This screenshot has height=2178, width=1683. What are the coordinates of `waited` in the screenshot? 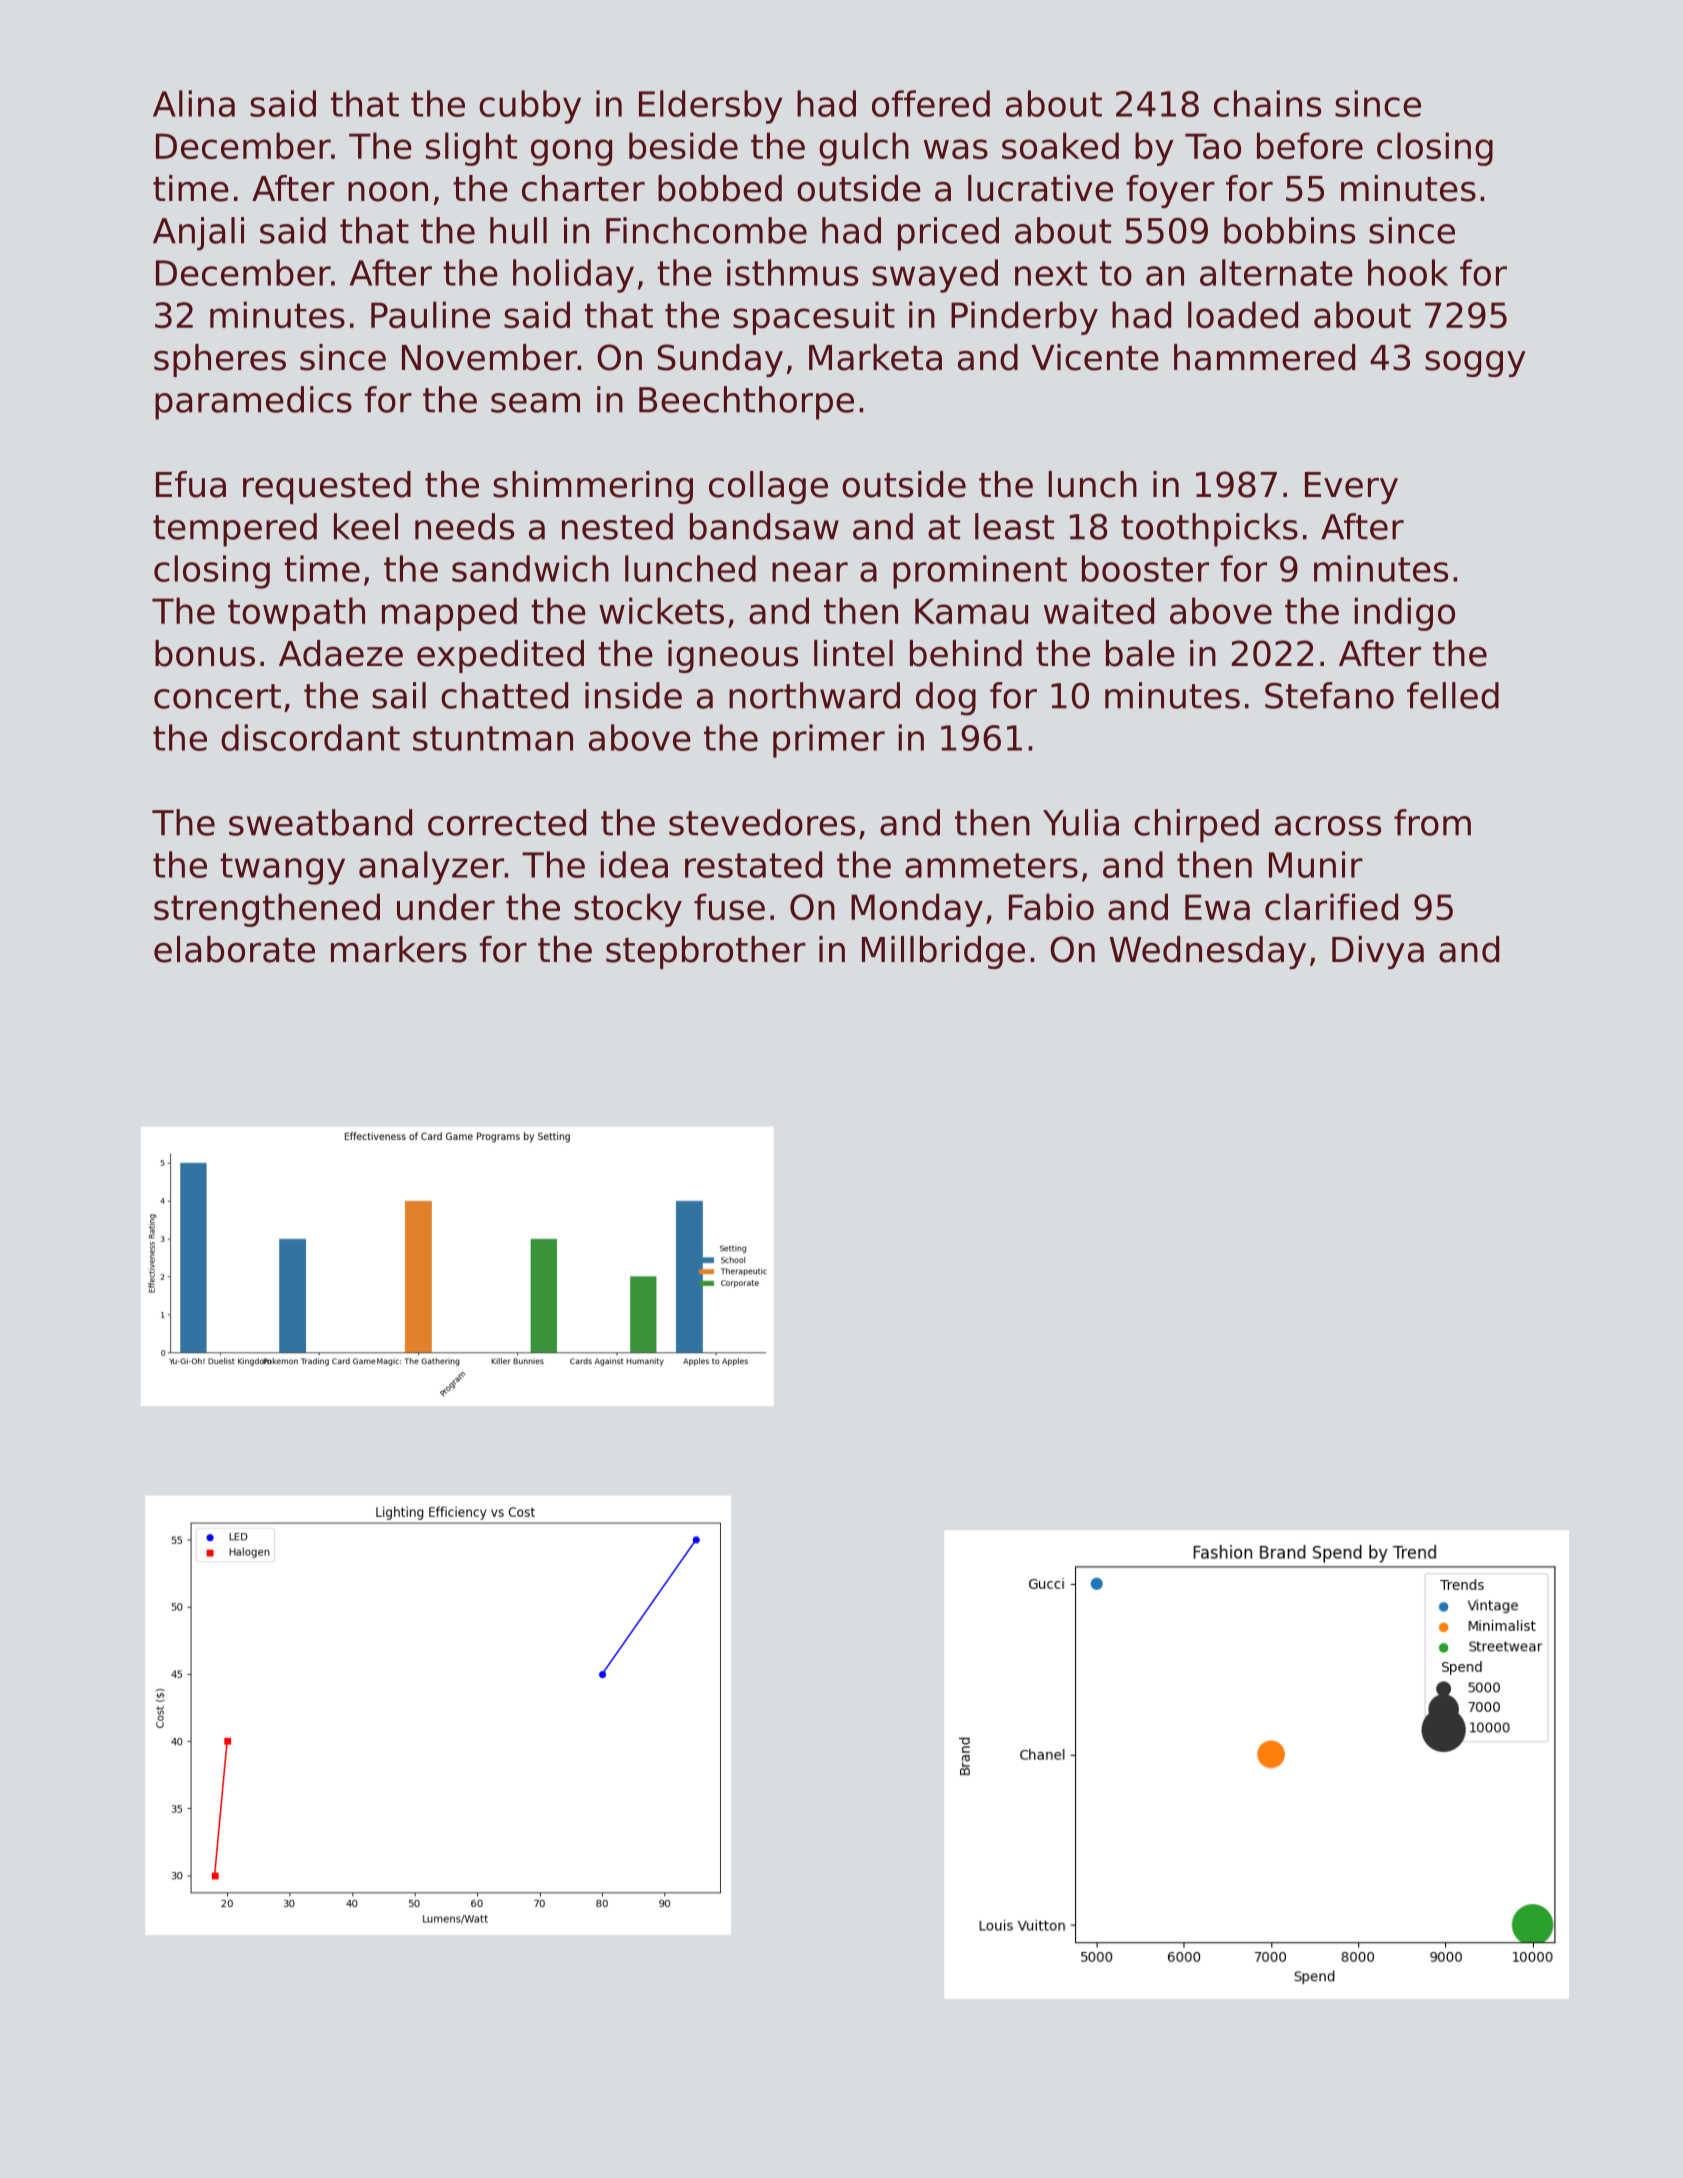 It's located at (1099, 610).
